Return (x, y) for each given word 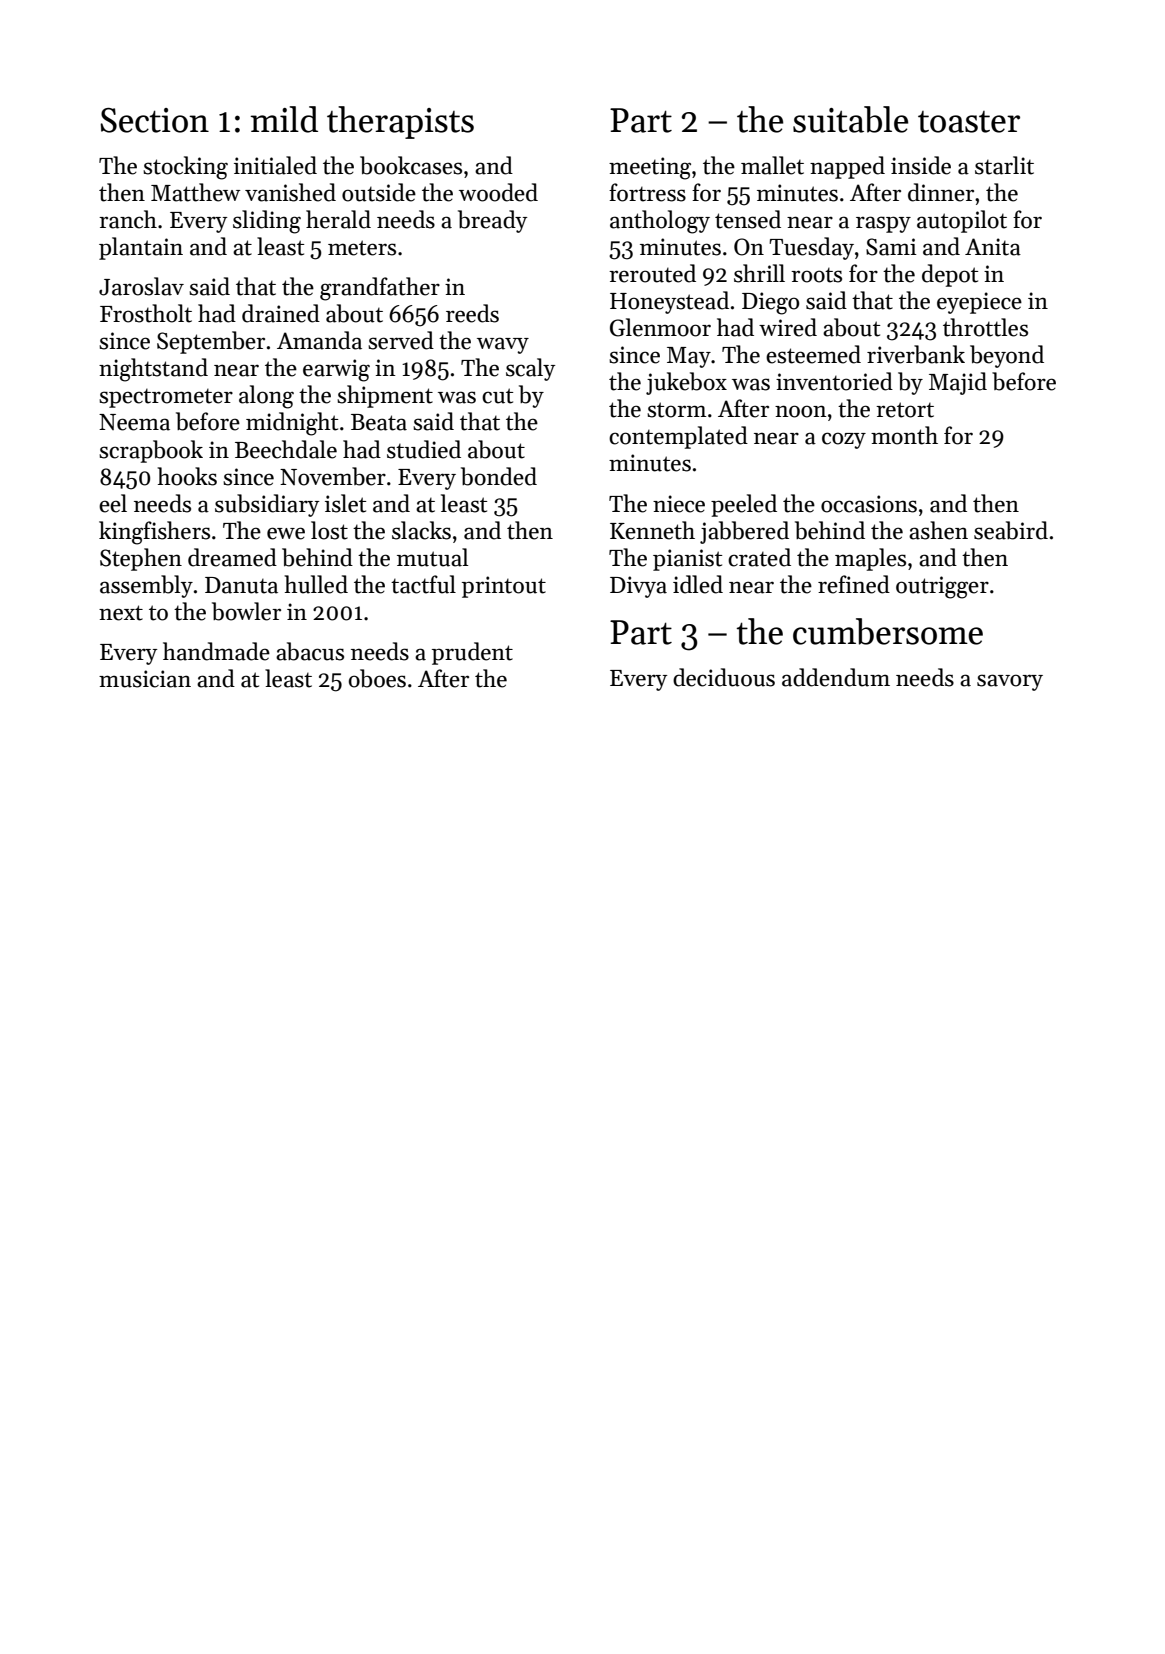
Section (154, 120)
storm (676, 410)
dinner (941, 192)
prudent (472, 653)
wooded (498, 192)
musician (145, 679)
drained (281, 313)
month (904, 435)
